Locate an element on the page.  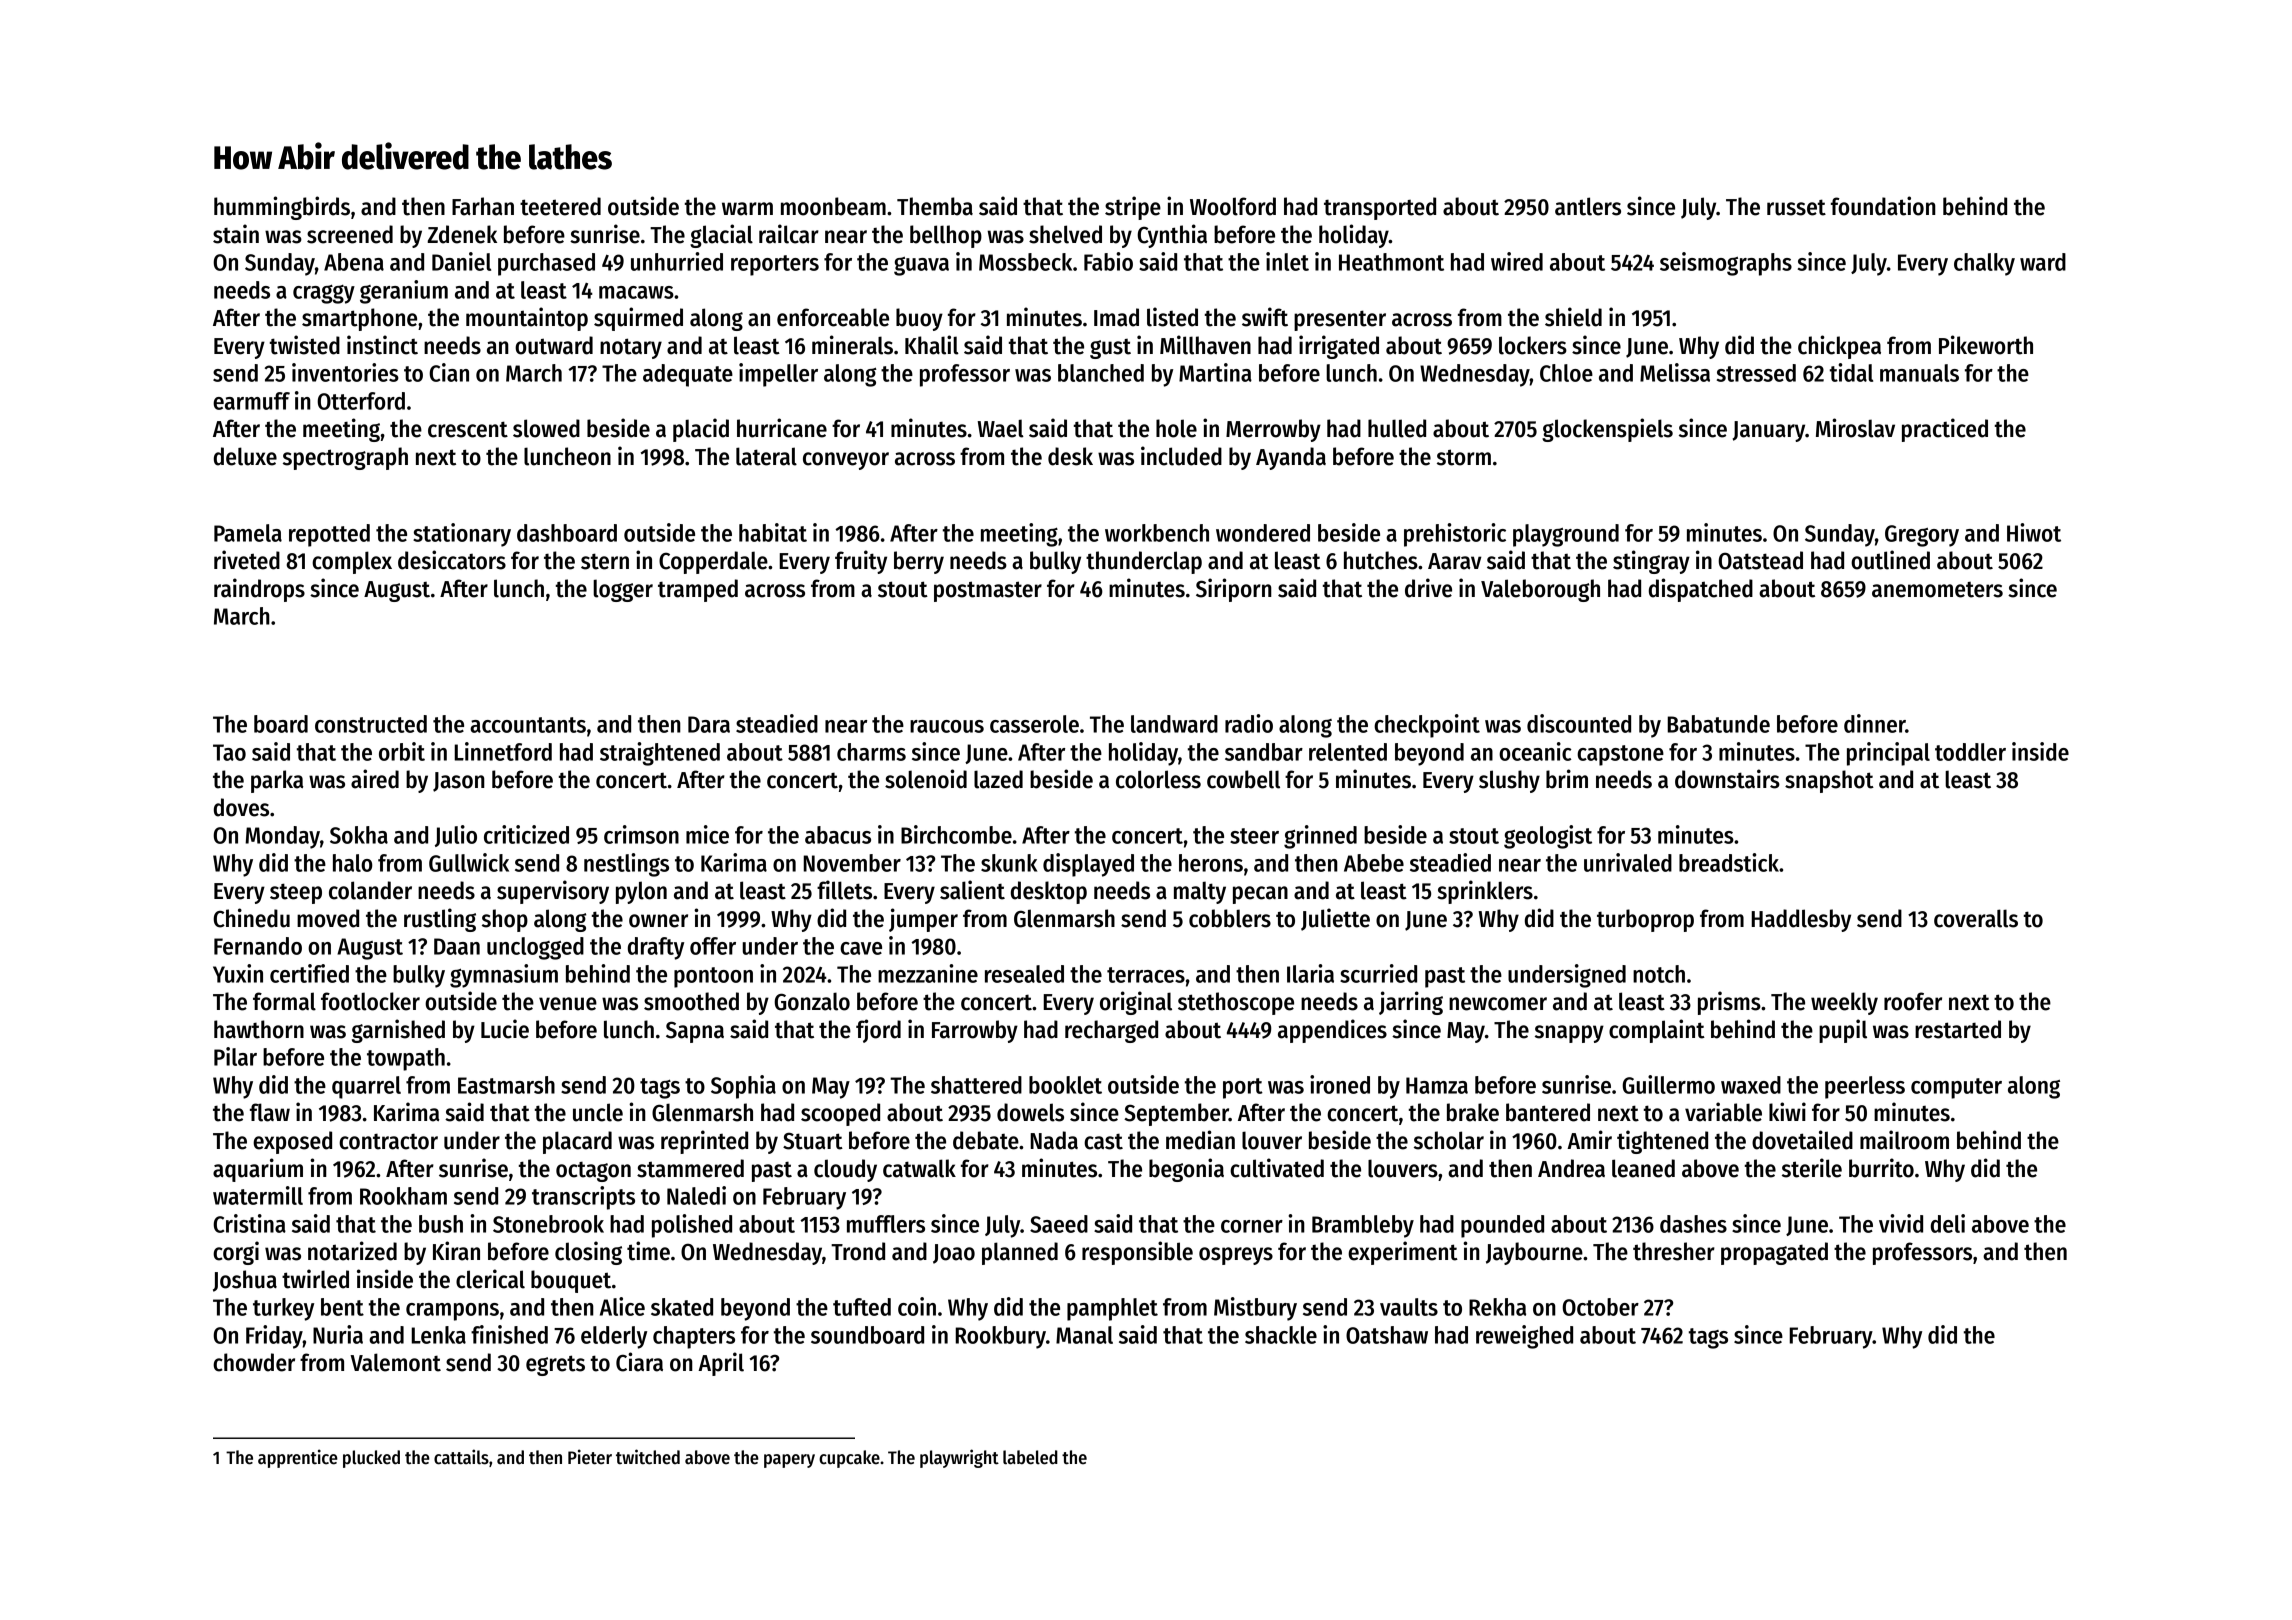
twitched is located at coordinates (648, 1457).
